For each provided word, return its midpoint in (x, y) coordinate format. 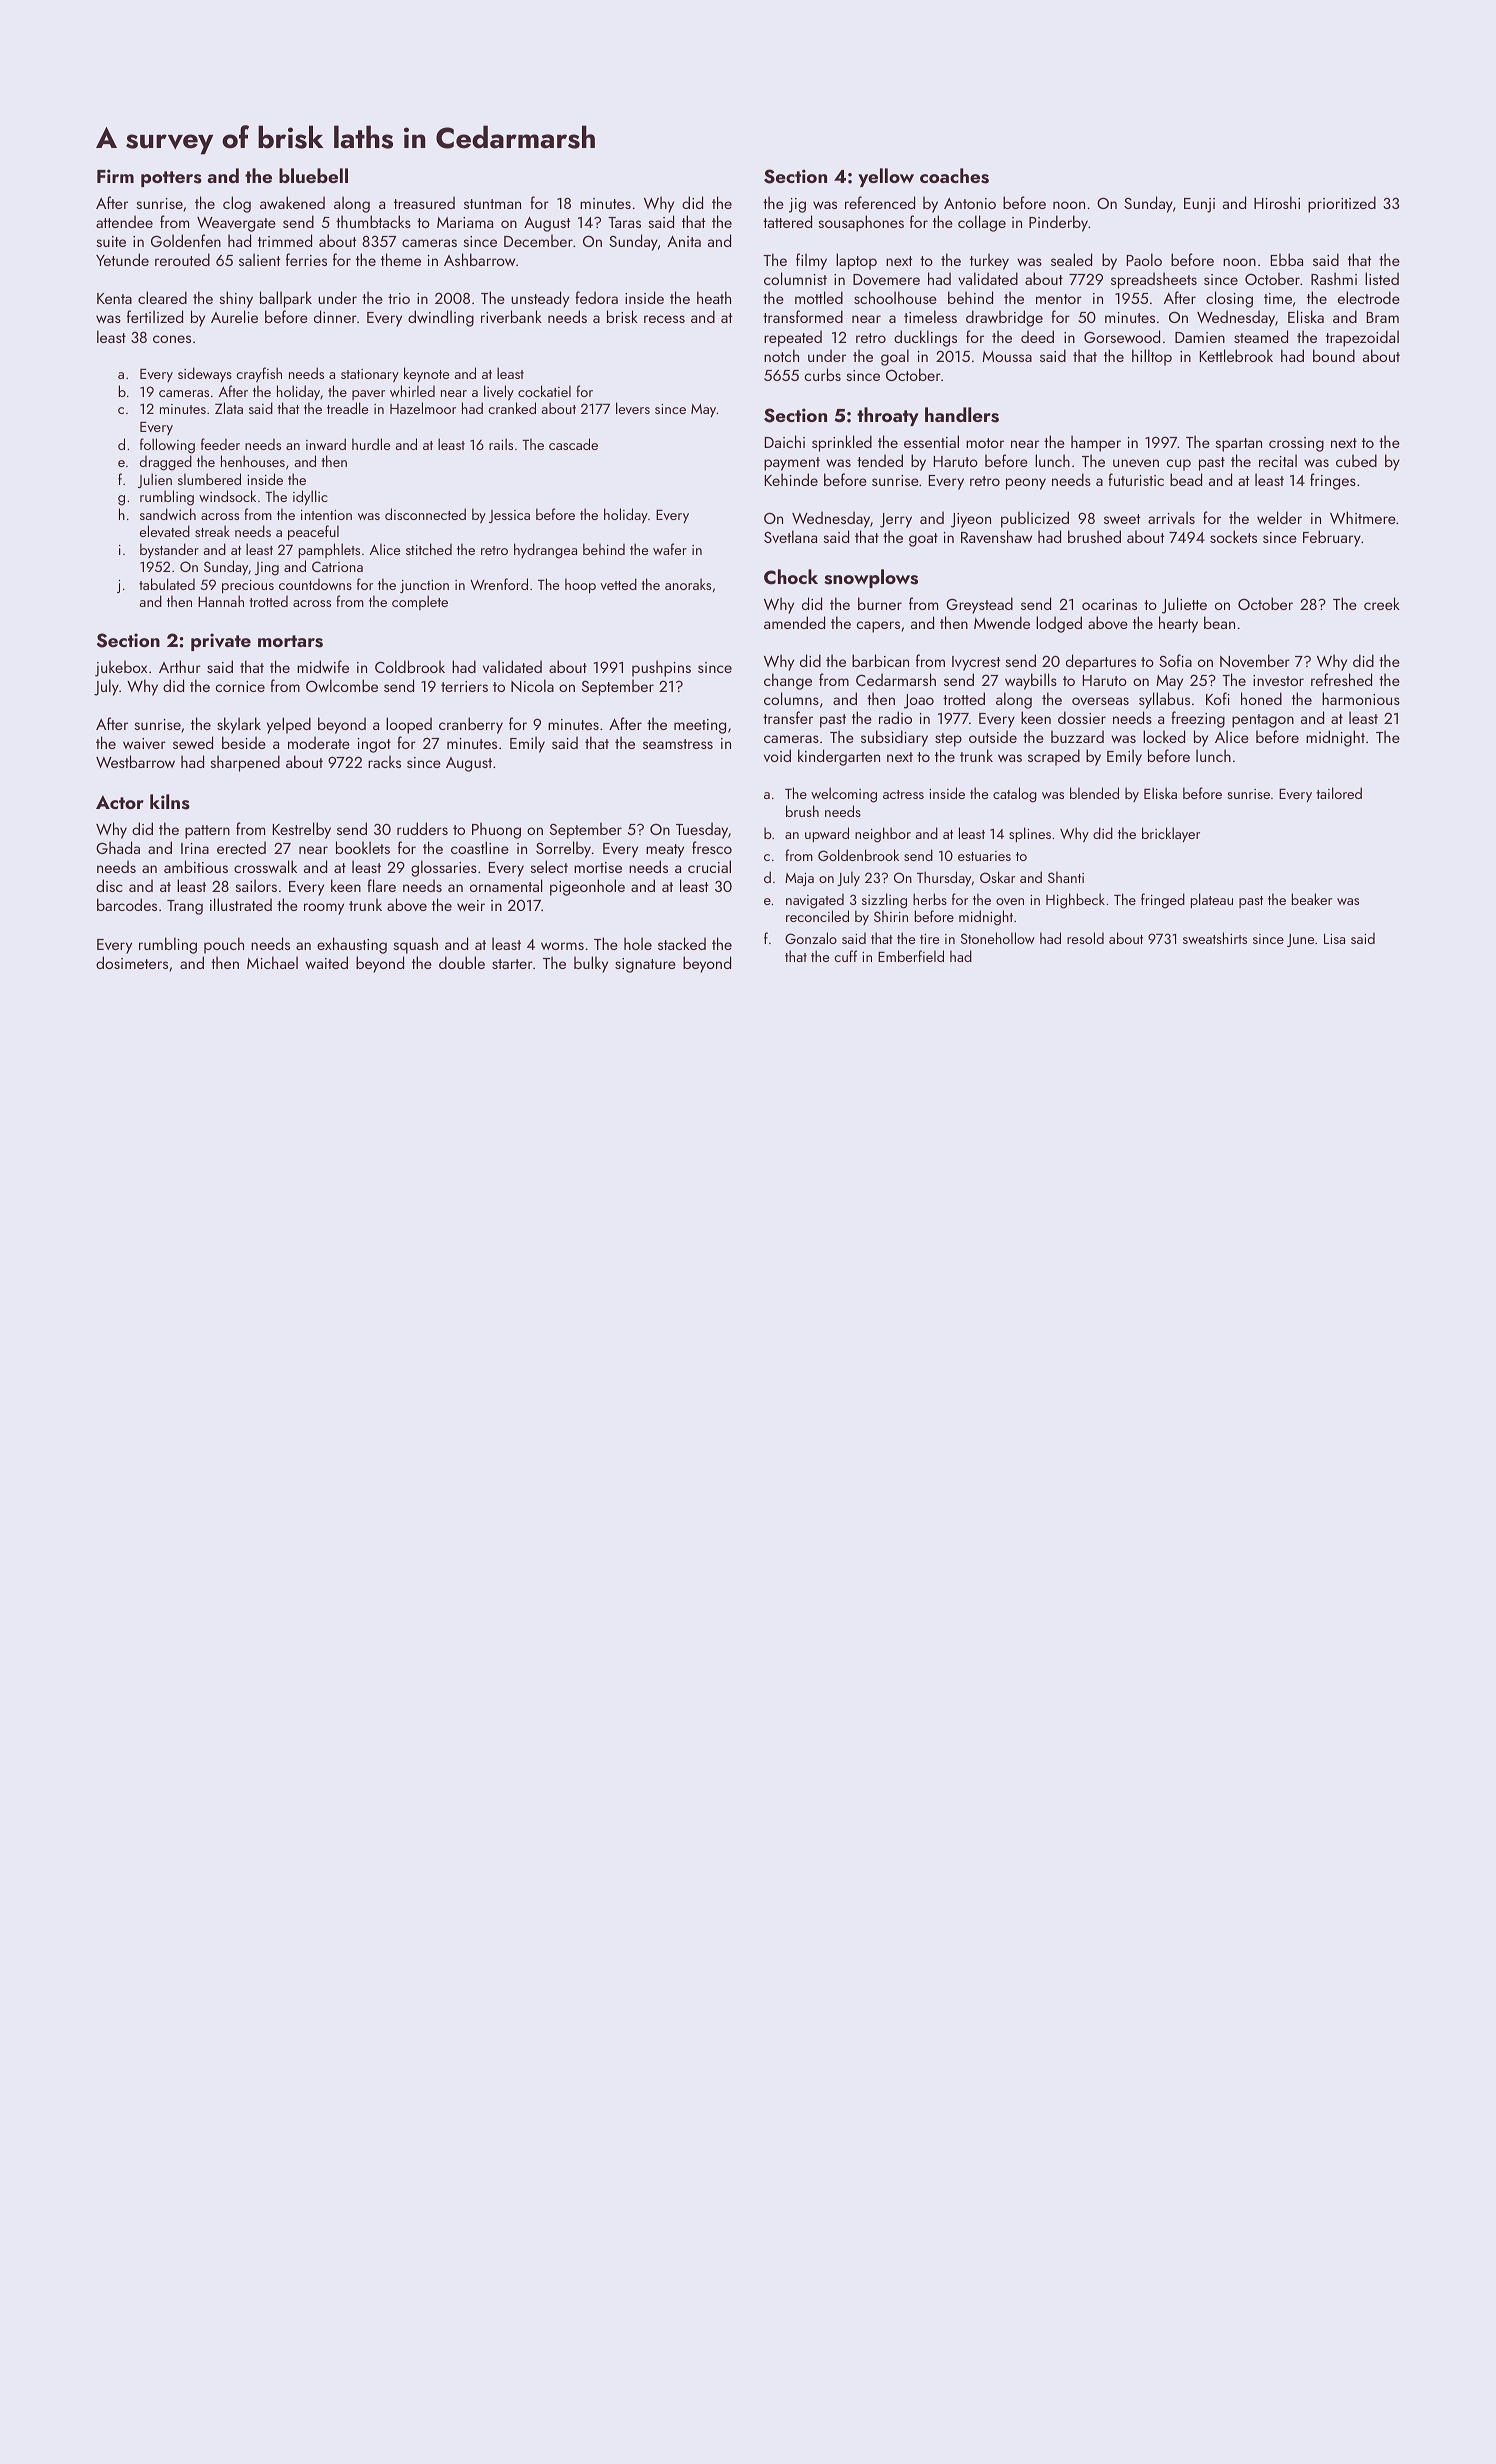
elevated (165, 531)
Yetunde (122, 259)
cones (172, 339)
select (549, 866)
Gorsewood (1122, 336)
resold (1085, 938)
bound (1334, 355)
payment (792, 464)
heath (714, 297)
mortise (598, 867)
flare (381, 885)
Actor (120, 802)
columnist (795, 278)
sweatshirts (1215, 938)
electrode (1369, 297)
